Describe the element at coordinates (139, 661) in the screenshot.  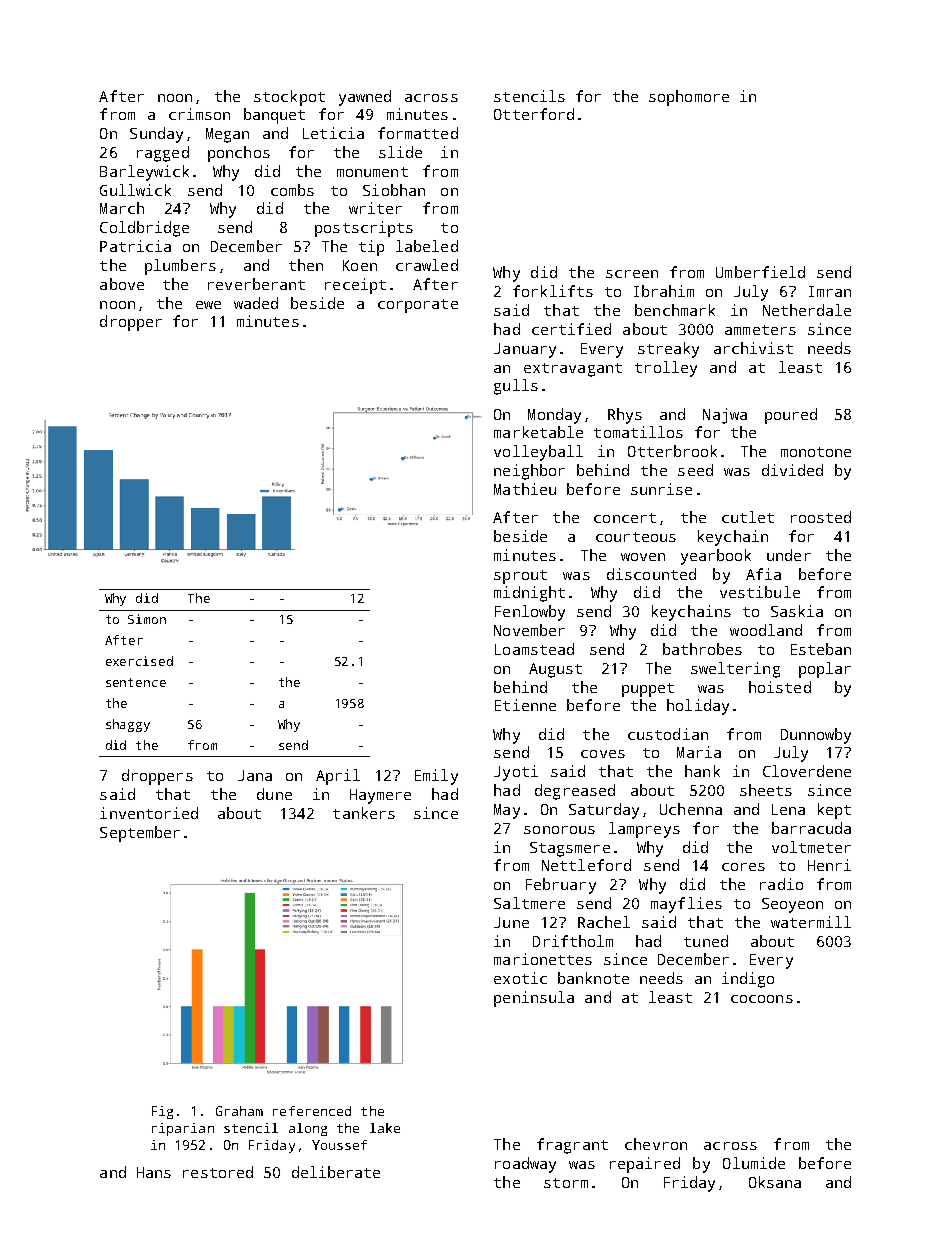
I see `exercised` at that location.
